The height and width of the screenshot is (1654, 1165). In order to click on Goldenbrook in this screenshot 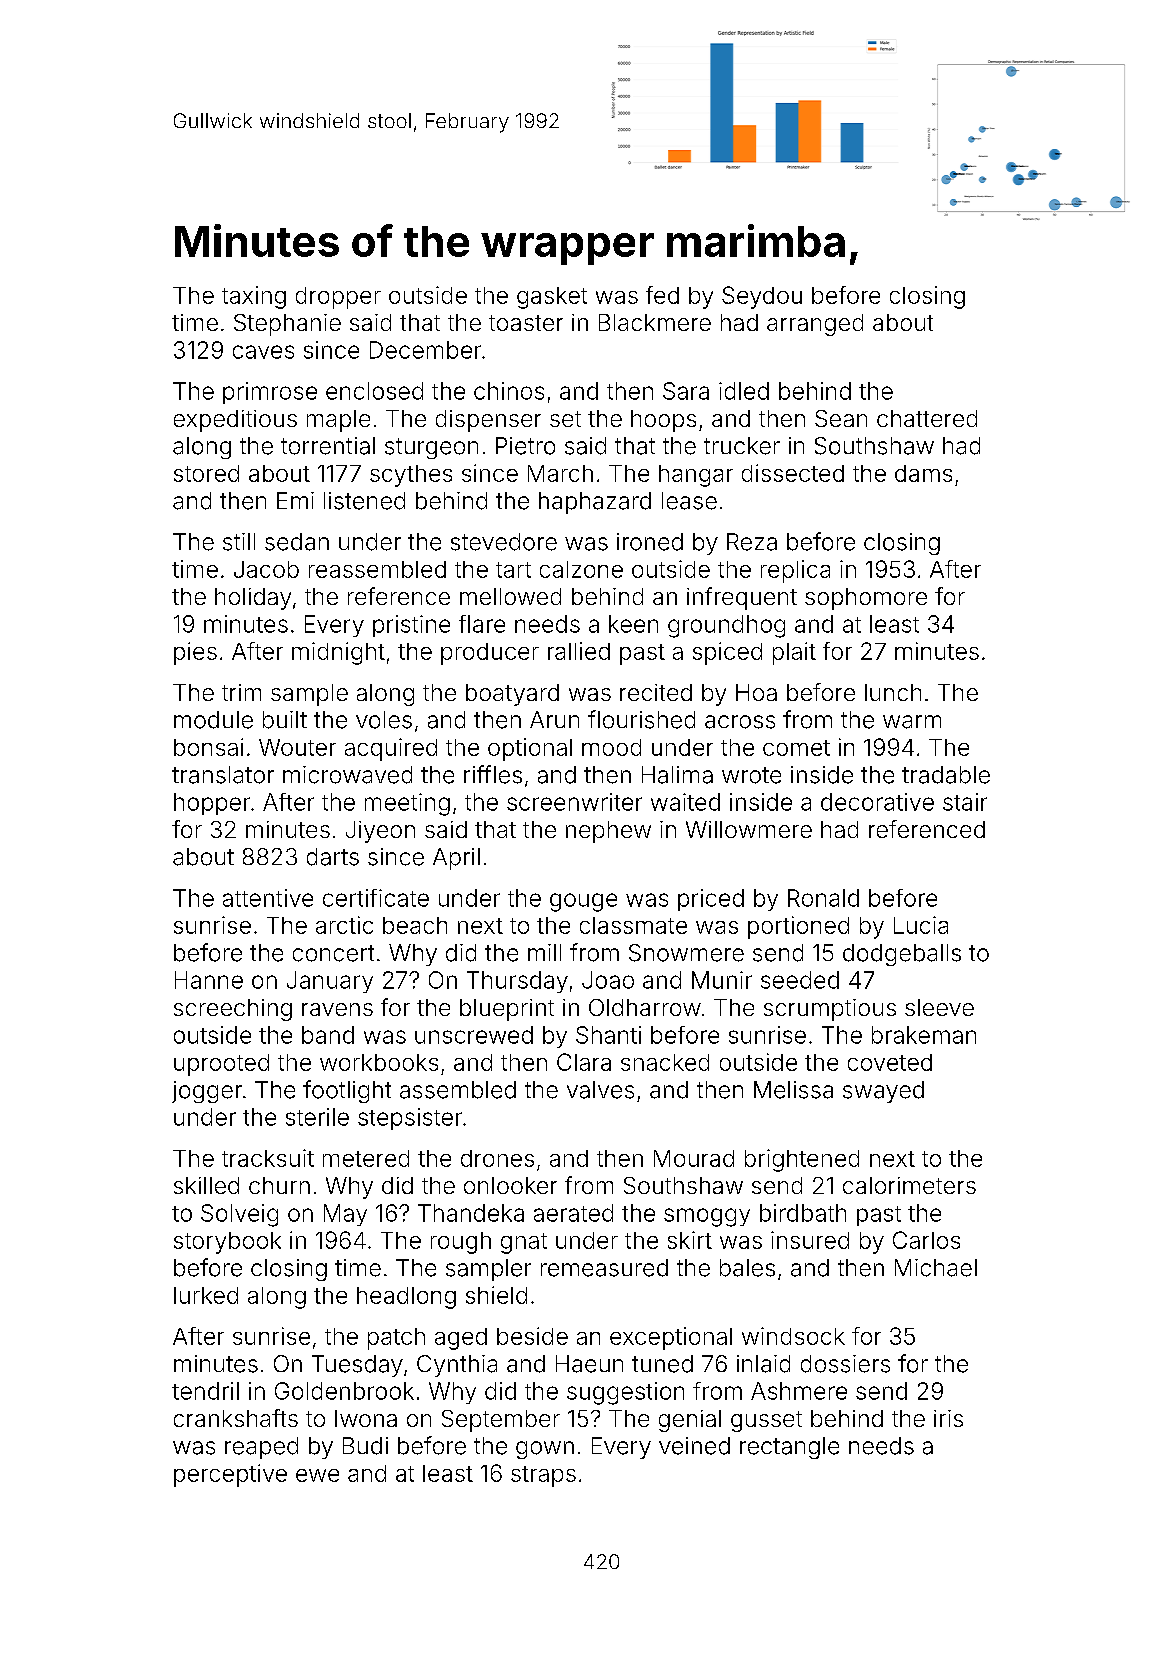, I will do `click(344, 1391)`.
